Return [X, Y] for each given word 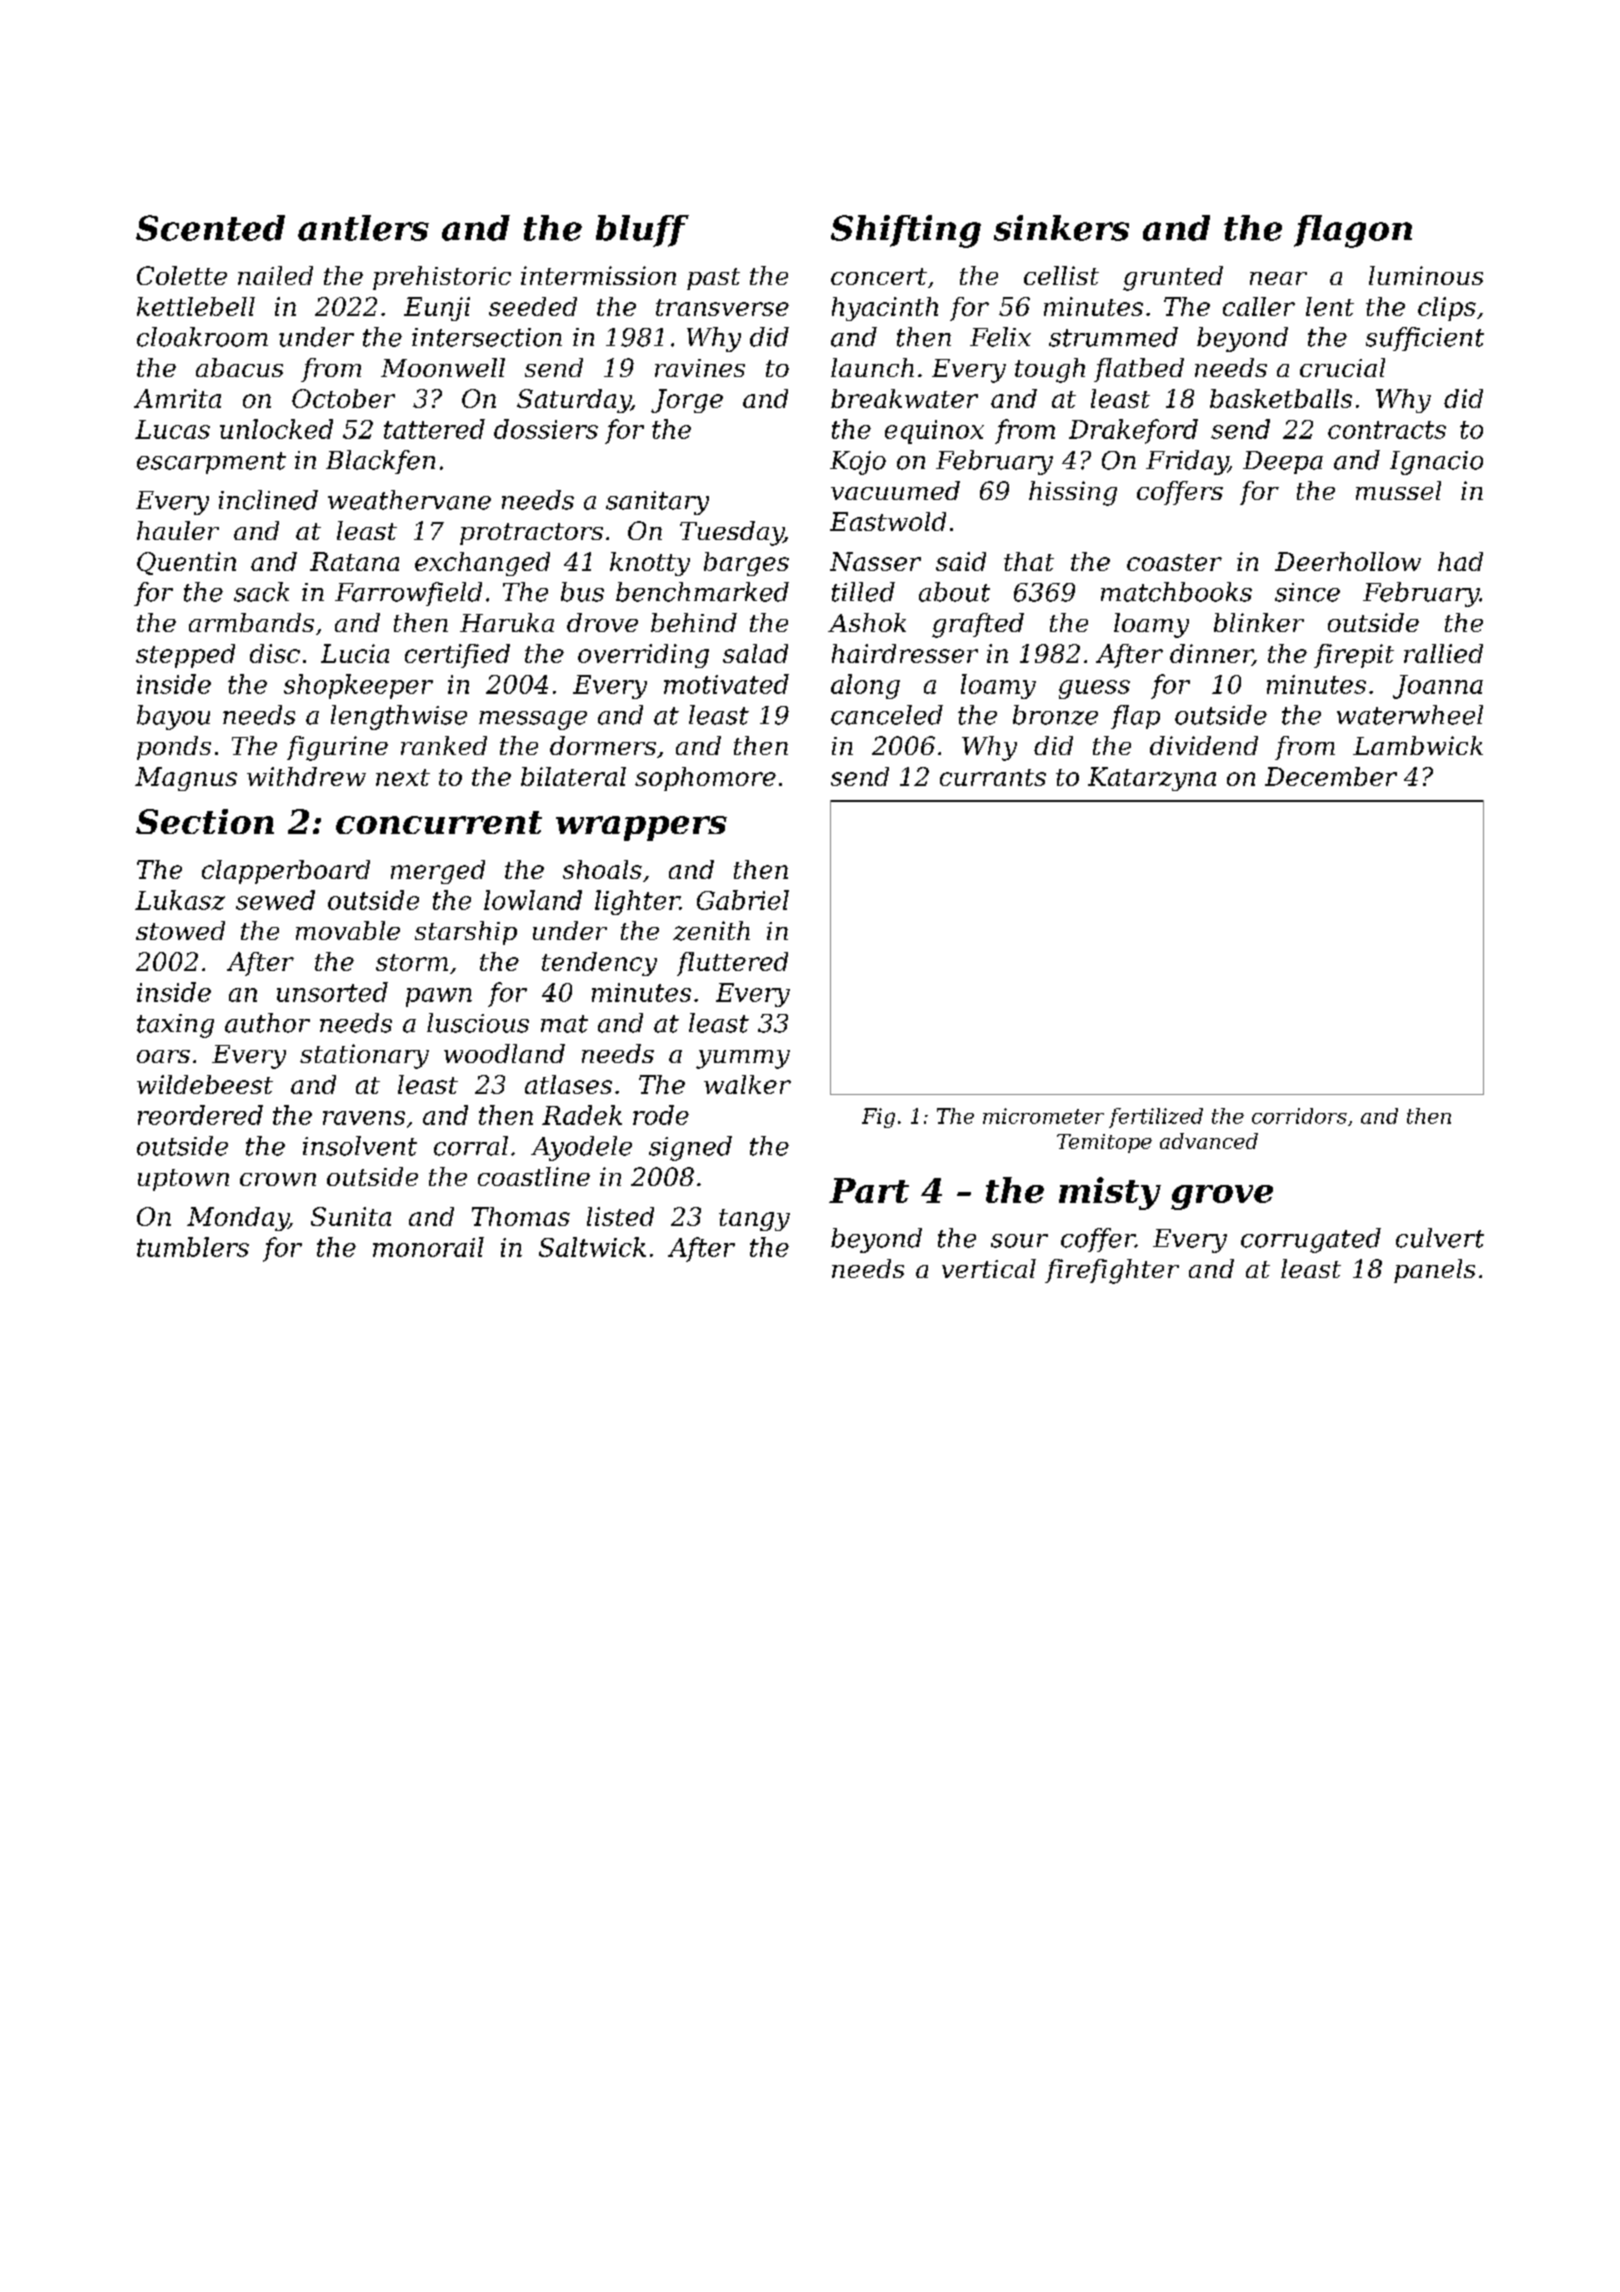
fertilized [1156, 1118]
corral [471, 1146]
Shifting [906, 231]
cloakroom [202, 337]
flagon [1353, 231]
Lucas [172, 429]
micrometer [1043, 1116]
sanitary [657, 503]
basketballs [1281, 398]
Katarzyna [1152, 779]
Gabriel [743, 900]
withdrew [306, 776]
